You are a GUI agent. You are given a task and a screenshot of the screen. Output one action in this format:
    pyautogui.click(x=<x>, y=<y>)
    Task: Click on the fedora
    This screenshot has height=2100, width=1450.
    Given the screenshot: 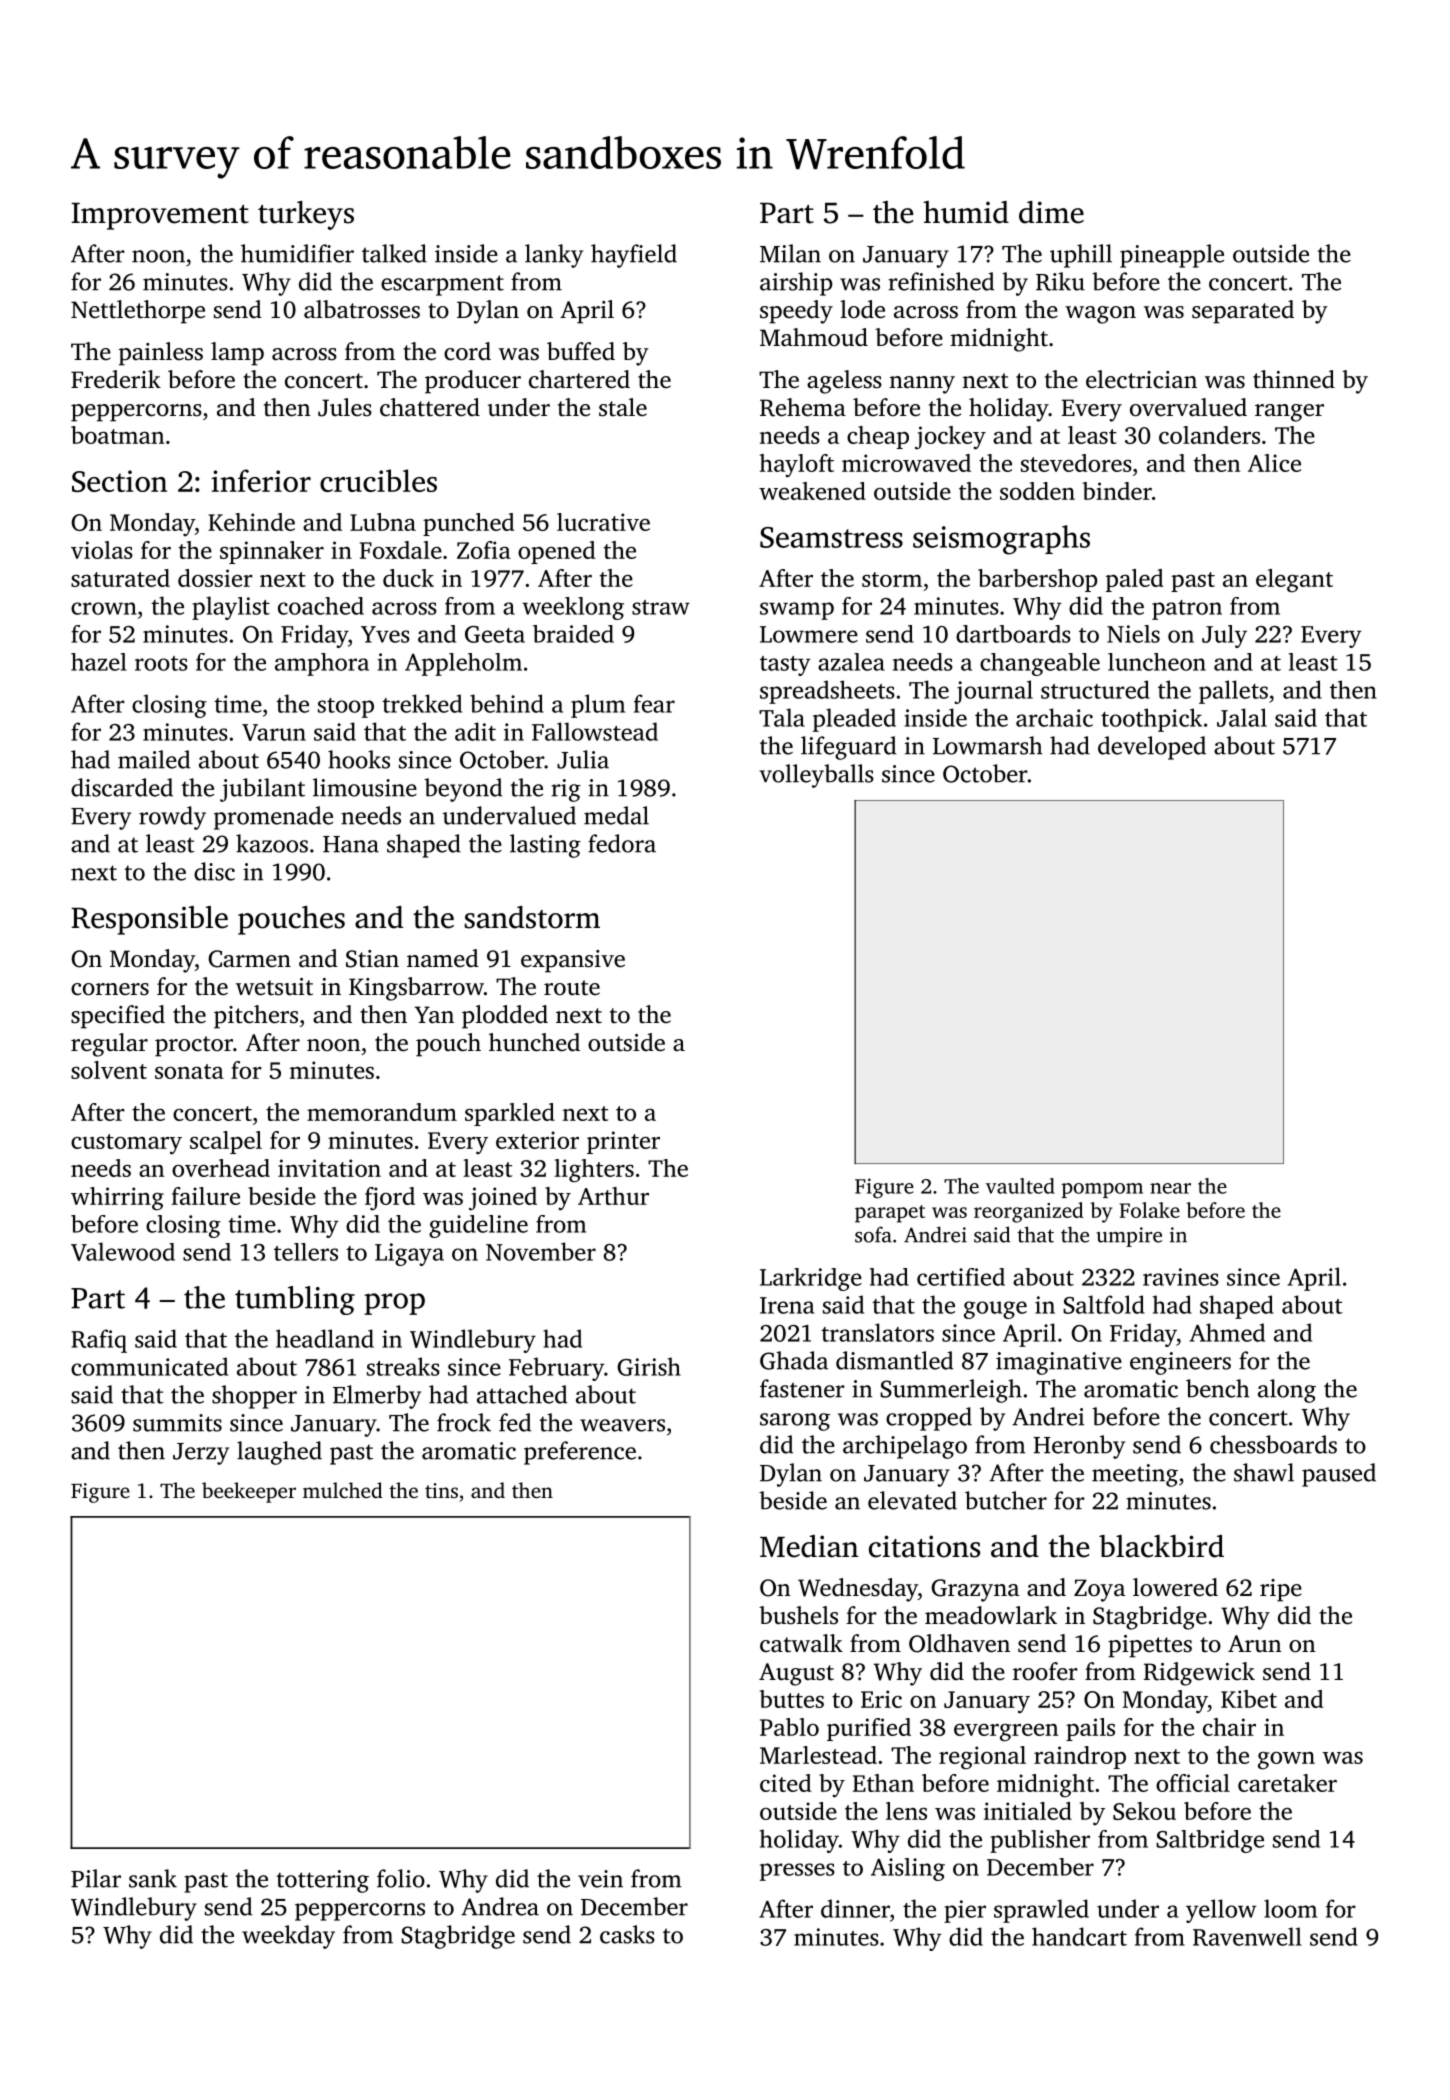 What is the action you would take?
    pyautogui.click(x=622, y=843)
